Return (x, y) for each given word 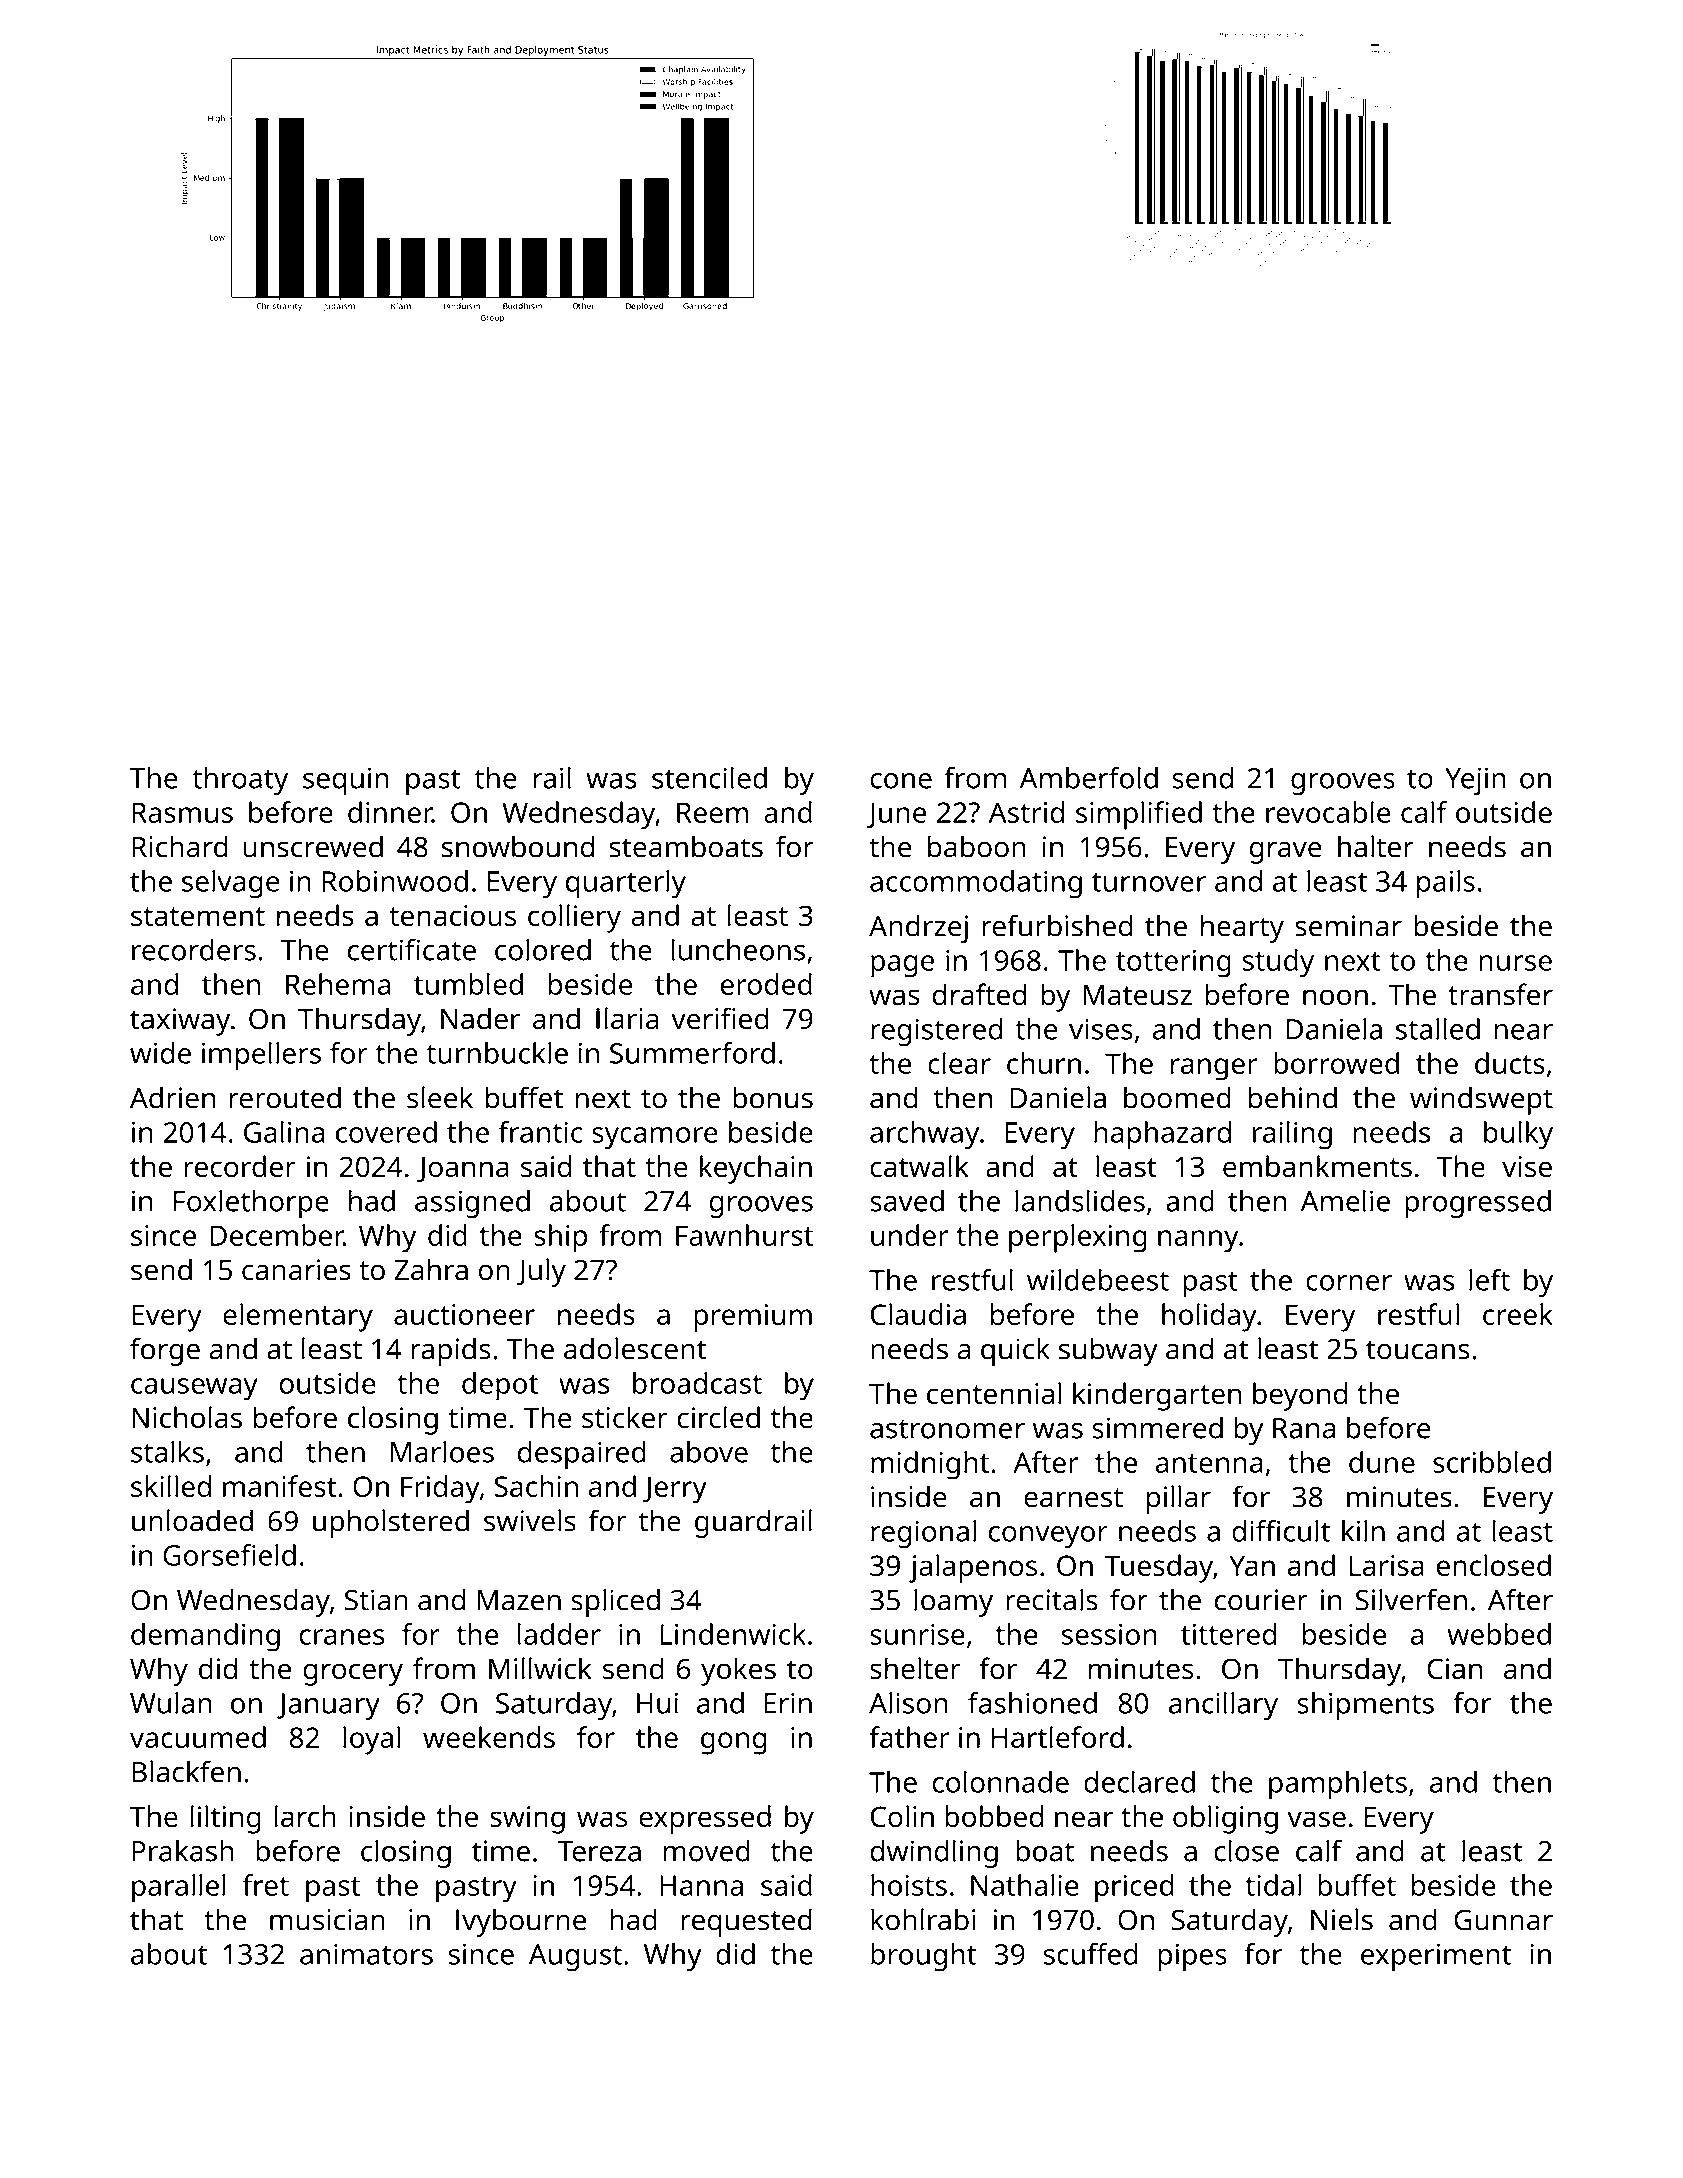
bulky (1518, 1135)
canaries (296, 1270)
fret (266, 1885)
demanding (205, 1637)
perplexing (1078, 1238)
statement (198, 916)
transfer (1500, 994)
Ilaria (627, 1018)
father (909, 1737)
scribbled (1492, 1462)
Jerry (675, 1490)
